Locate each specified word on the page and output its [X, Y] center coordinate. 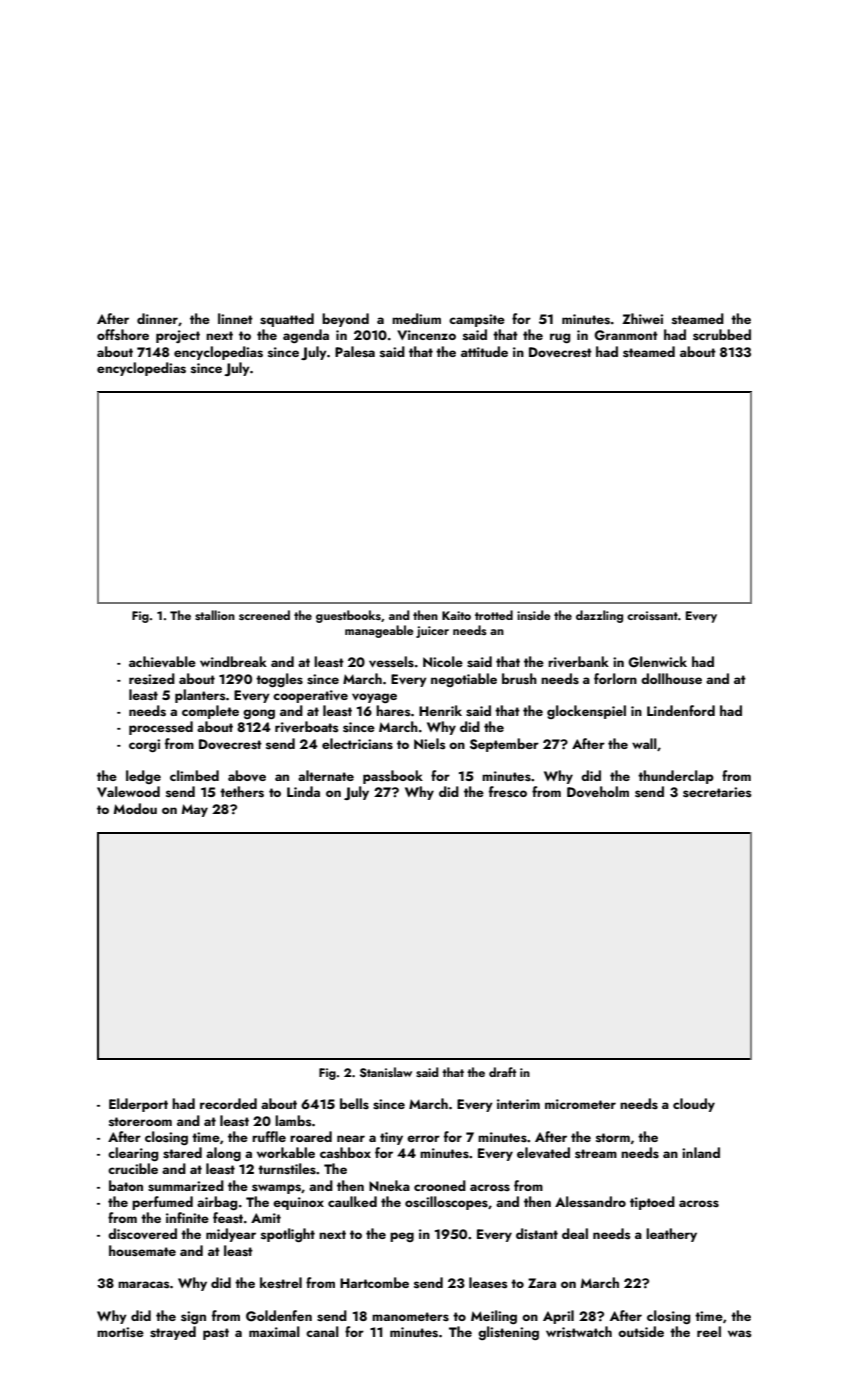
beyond [345, 320]
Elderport [138, 1105]
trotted [494, 615]
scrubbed [722, 335]
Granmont [626, 335]
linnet [235, 318]
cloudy [694, 1105]
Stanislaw [386, 1072]
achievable [162, 661]
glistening [508, 1333]
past [216, 1334]
